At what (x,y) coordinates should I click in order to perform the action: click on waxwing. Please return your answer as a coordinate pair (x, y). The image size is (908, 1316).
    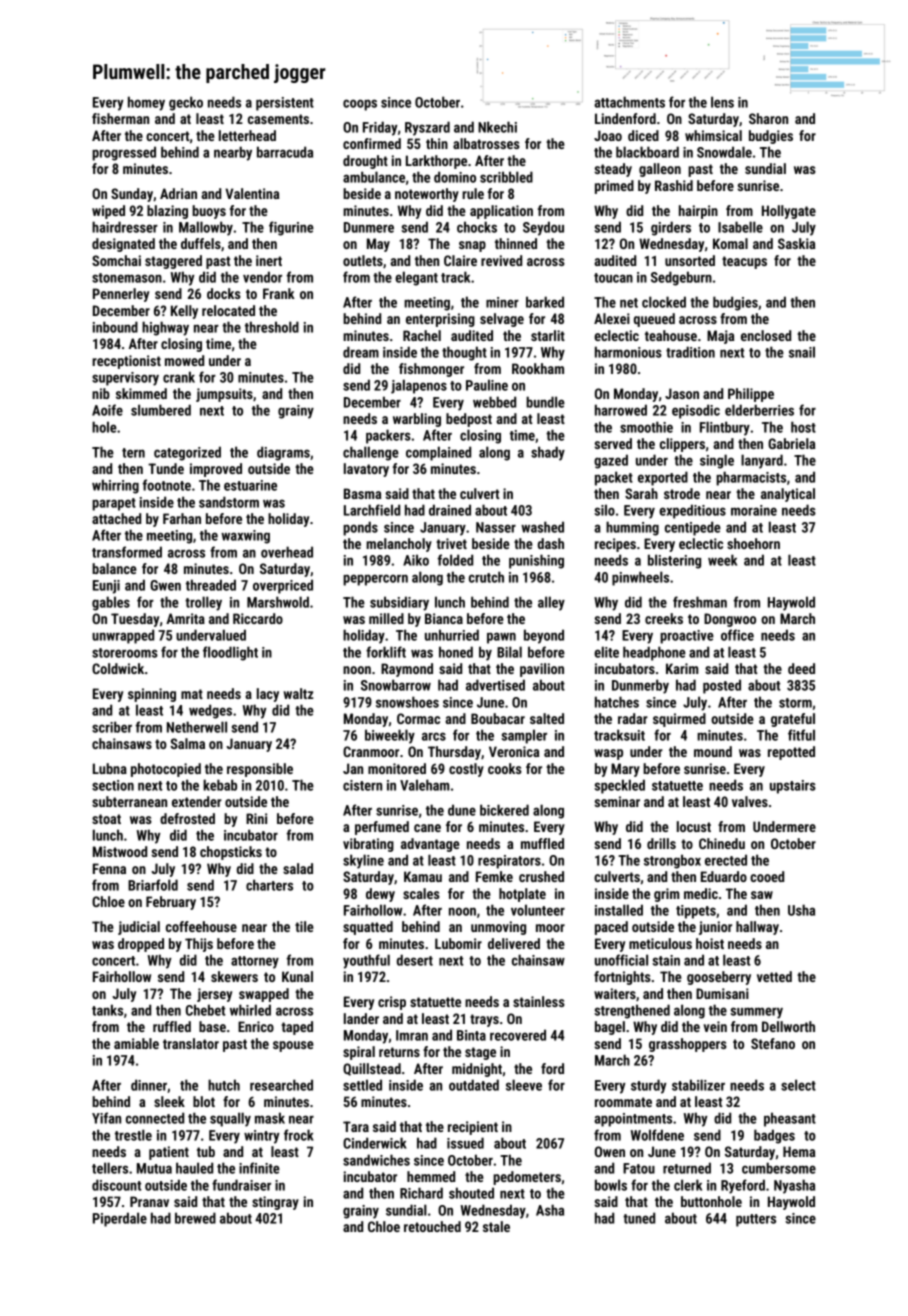
    Looking at the image, I should click on (245, 537).
